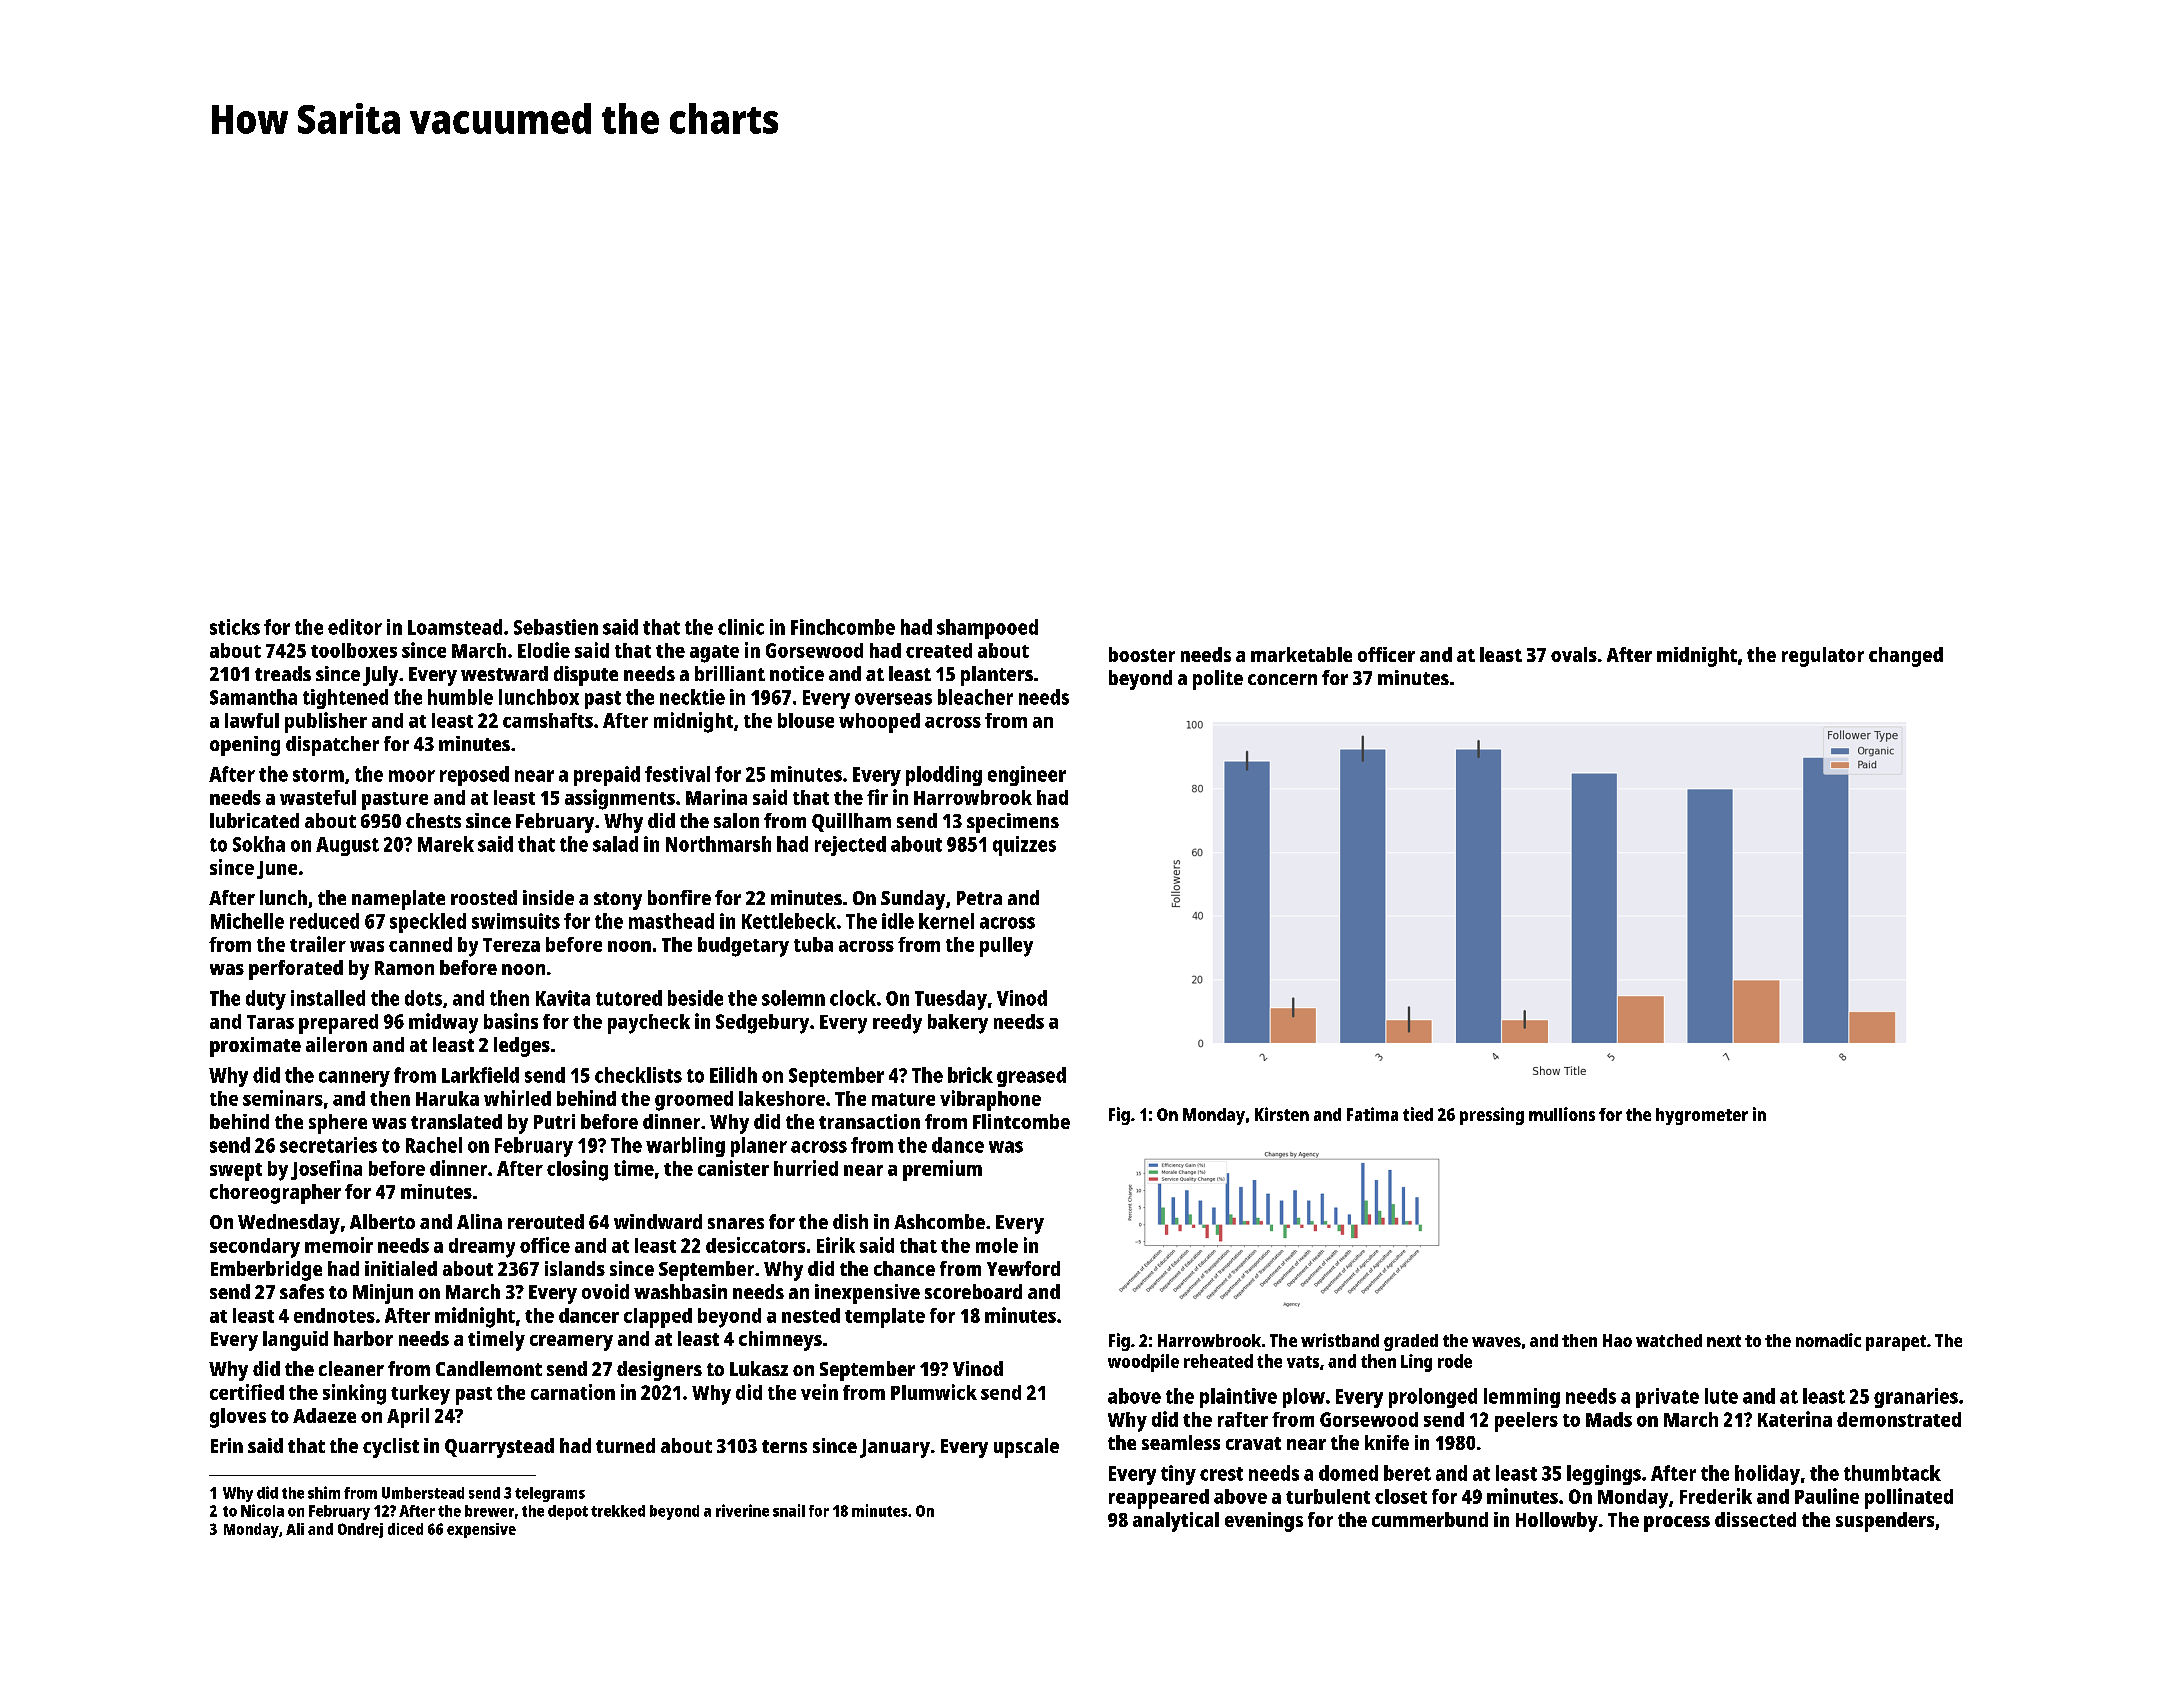 This page has width=2178, height=1683. Describe the element at coordinates (1562, 1114) in the page. I see `mullions` at that location.
